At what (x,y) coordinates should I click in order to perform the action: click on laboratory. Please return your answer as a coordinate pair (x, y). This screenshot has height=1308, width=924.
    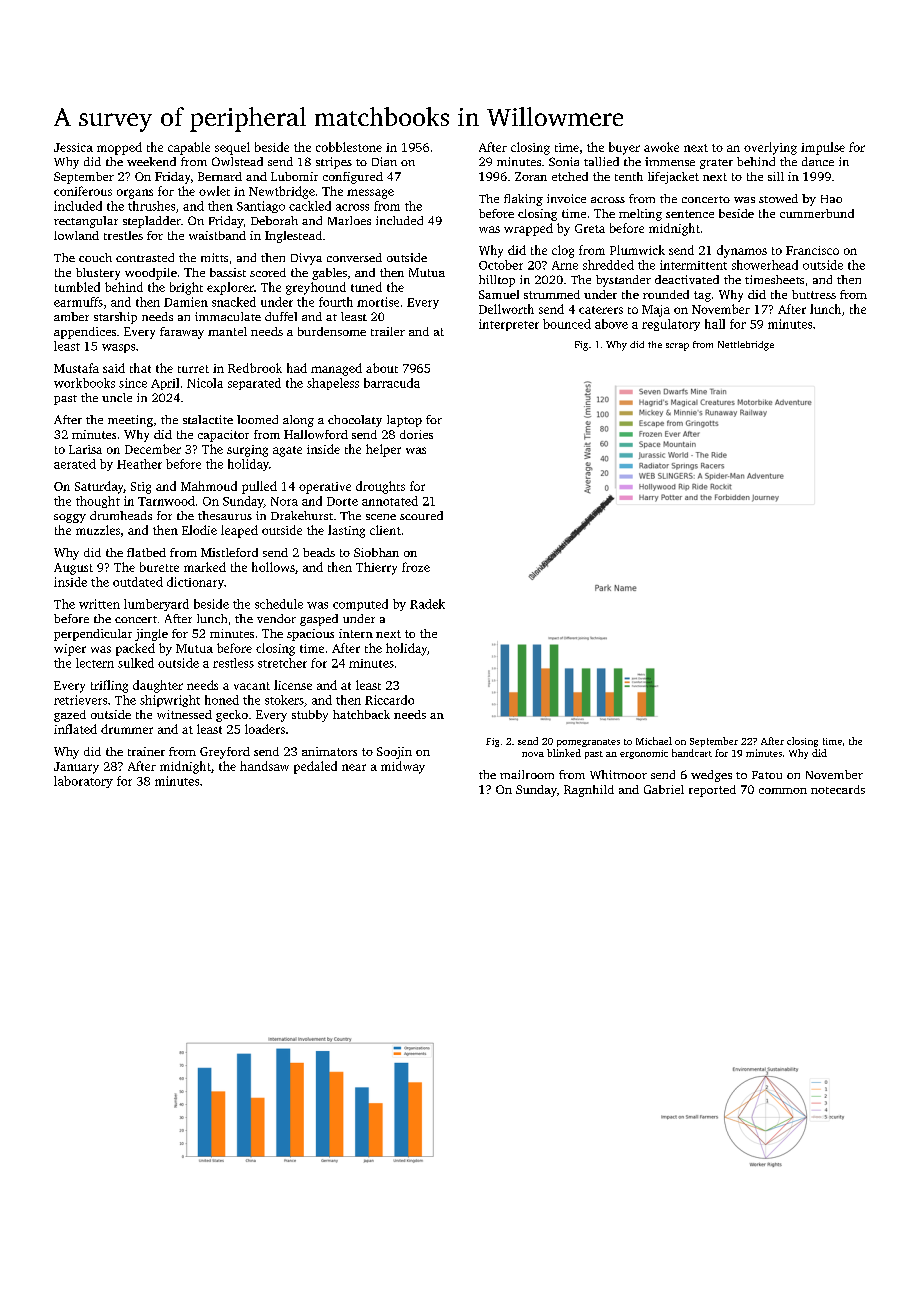
    Looking at the image, I should click on (83, 782).
